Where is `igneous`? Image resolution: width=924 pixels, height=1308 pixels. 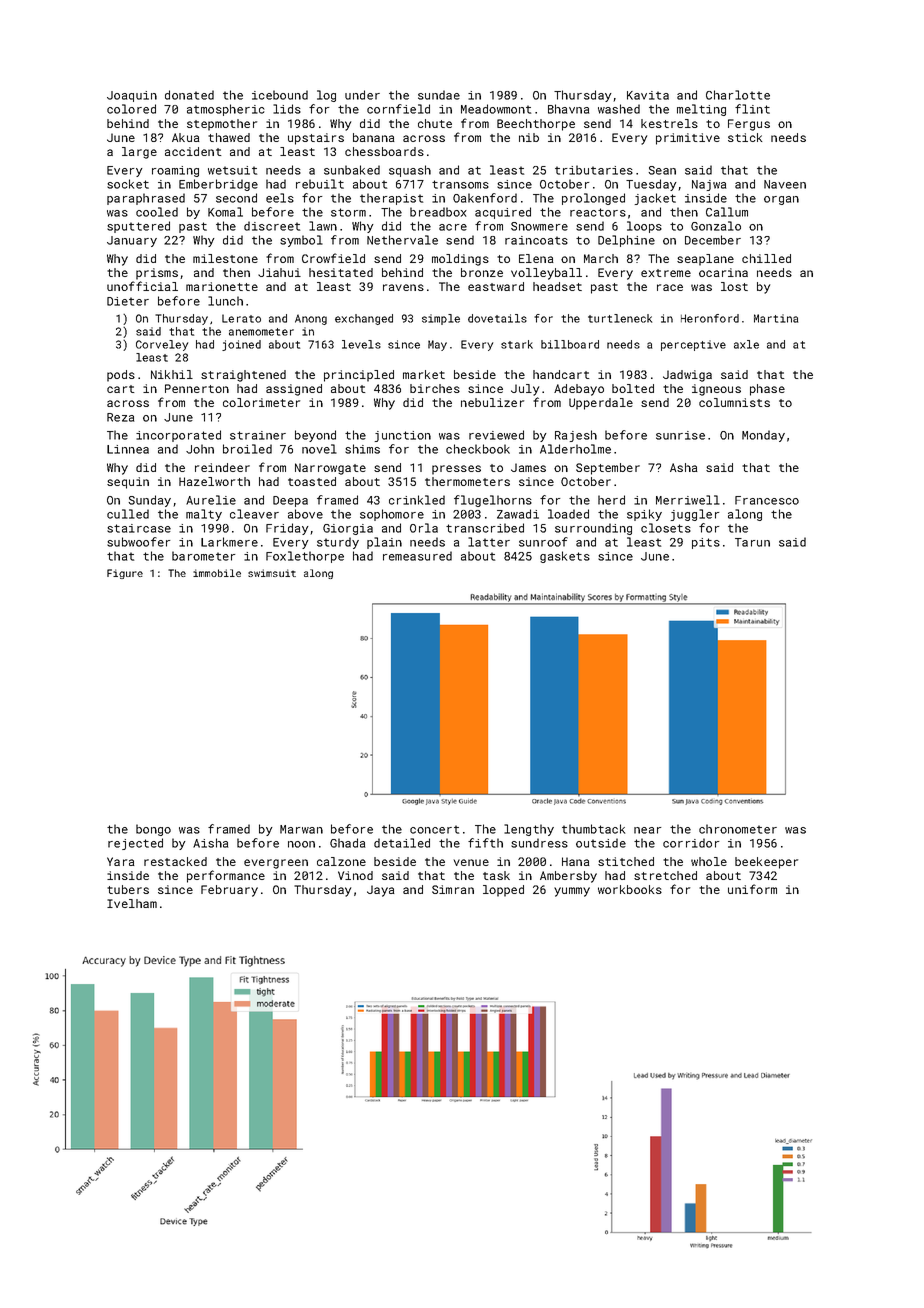
igneous is located at coordinates (716, 390).
